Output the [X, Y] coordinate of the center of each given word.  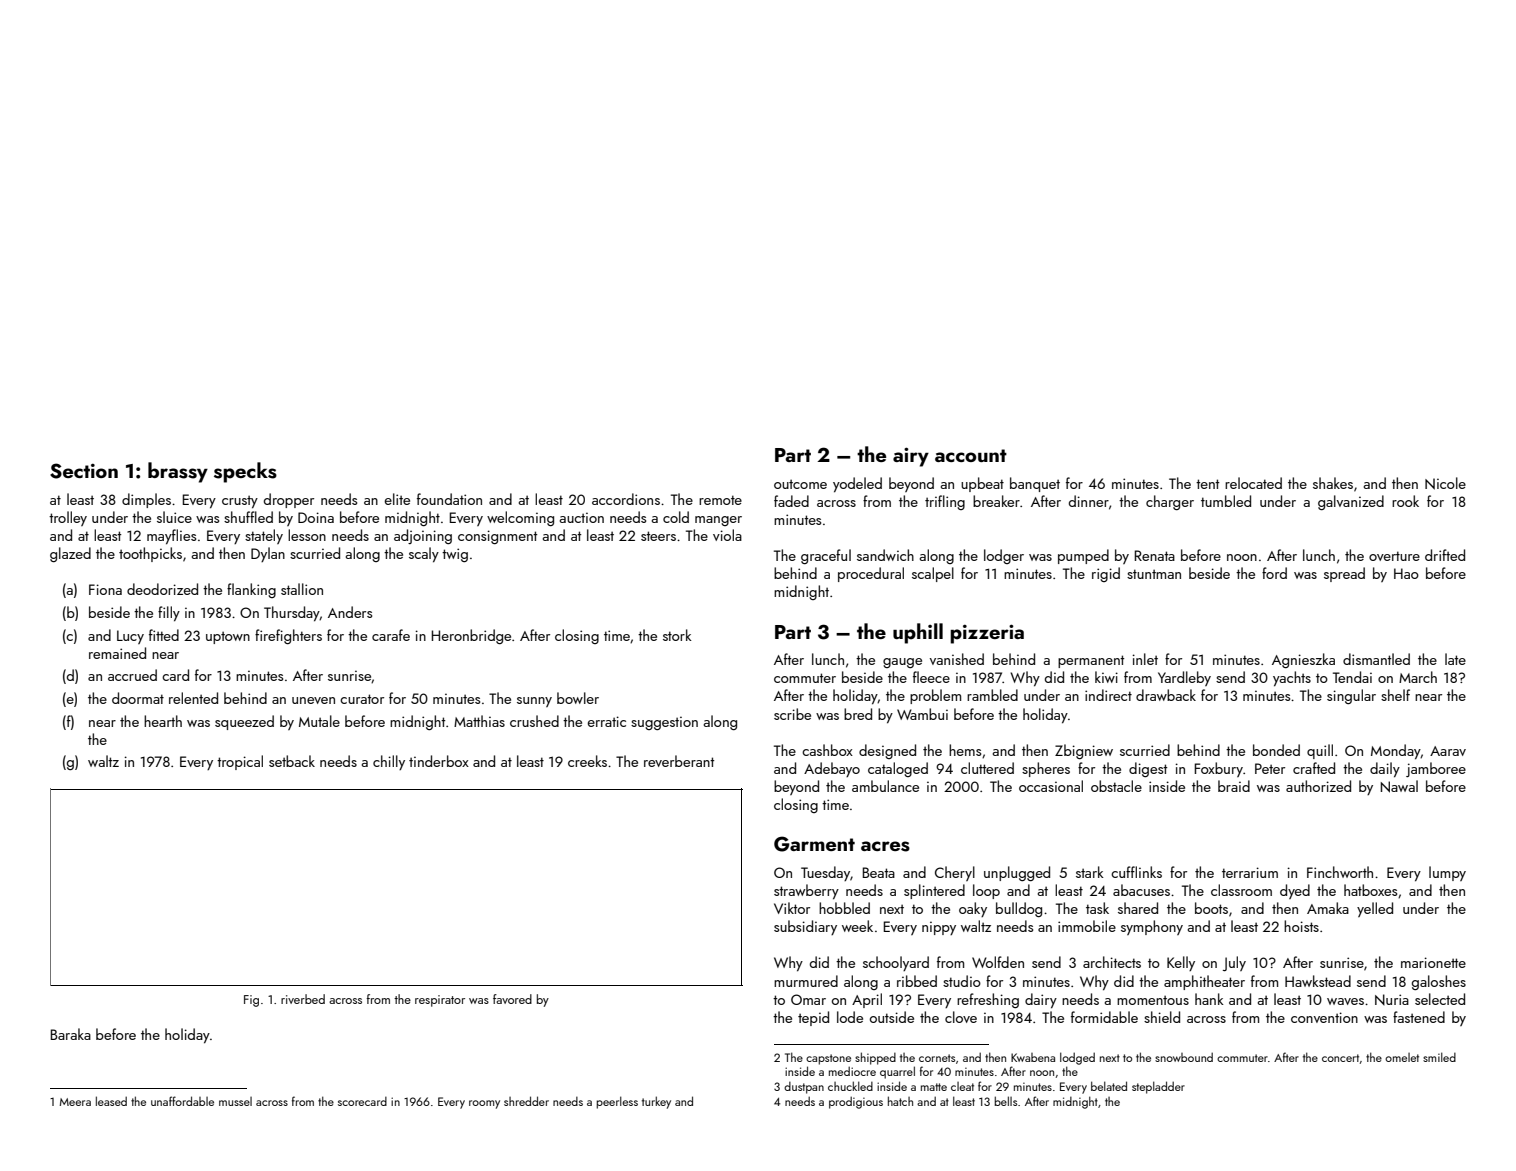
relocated [1253, 483]
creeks [587, 761]
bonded [1276, 750]
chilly [389, 762]
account [971, 455]
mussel [235, 1101]
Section [84, 471]
